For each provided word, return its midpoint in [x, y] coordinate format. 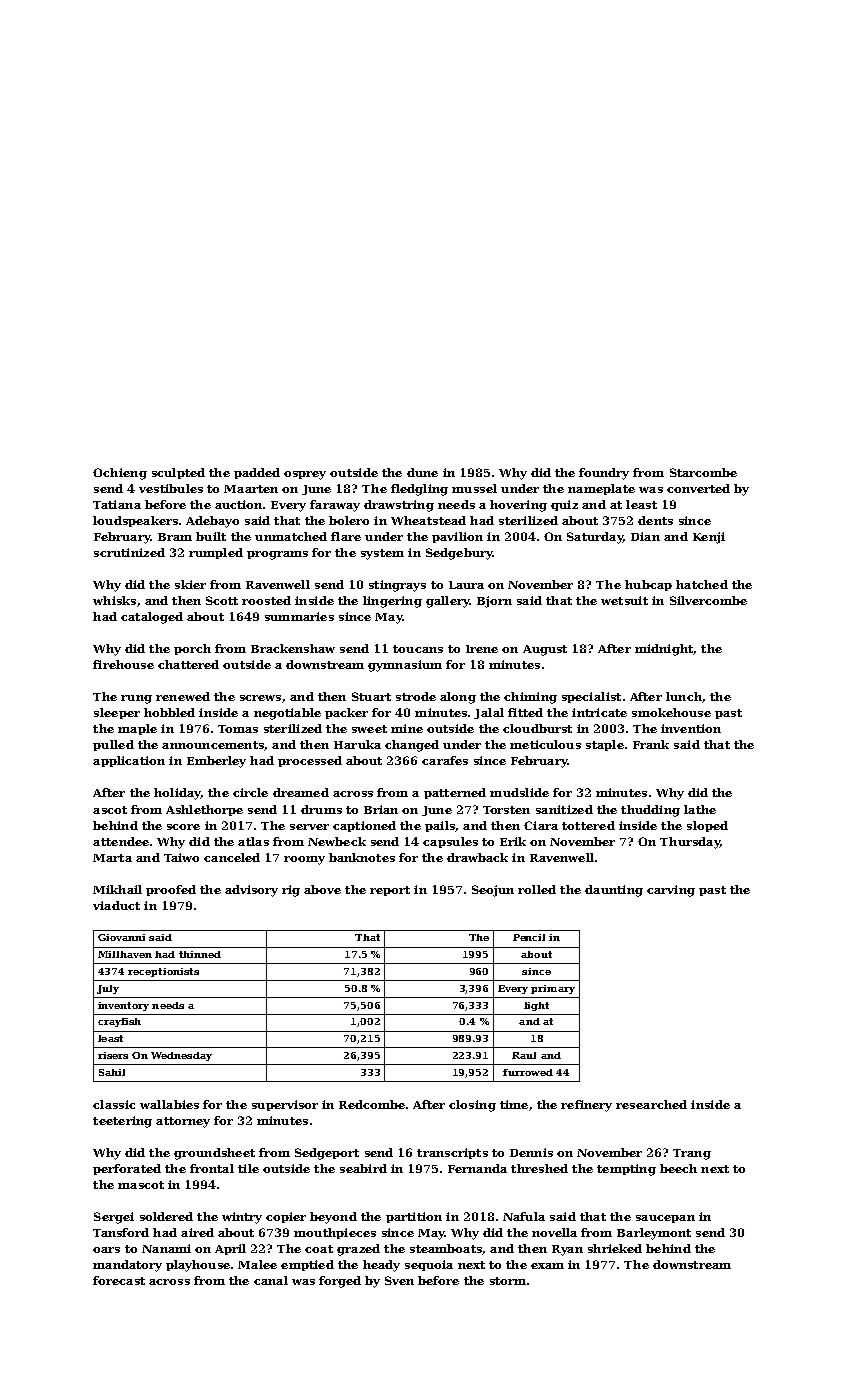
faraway [335, 506]
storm [508, 1281]
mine [407, 728]
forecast [119, 1280]
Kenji [709, 538]
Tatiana [117, 504]
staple [605, 745]
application [129, 761]
